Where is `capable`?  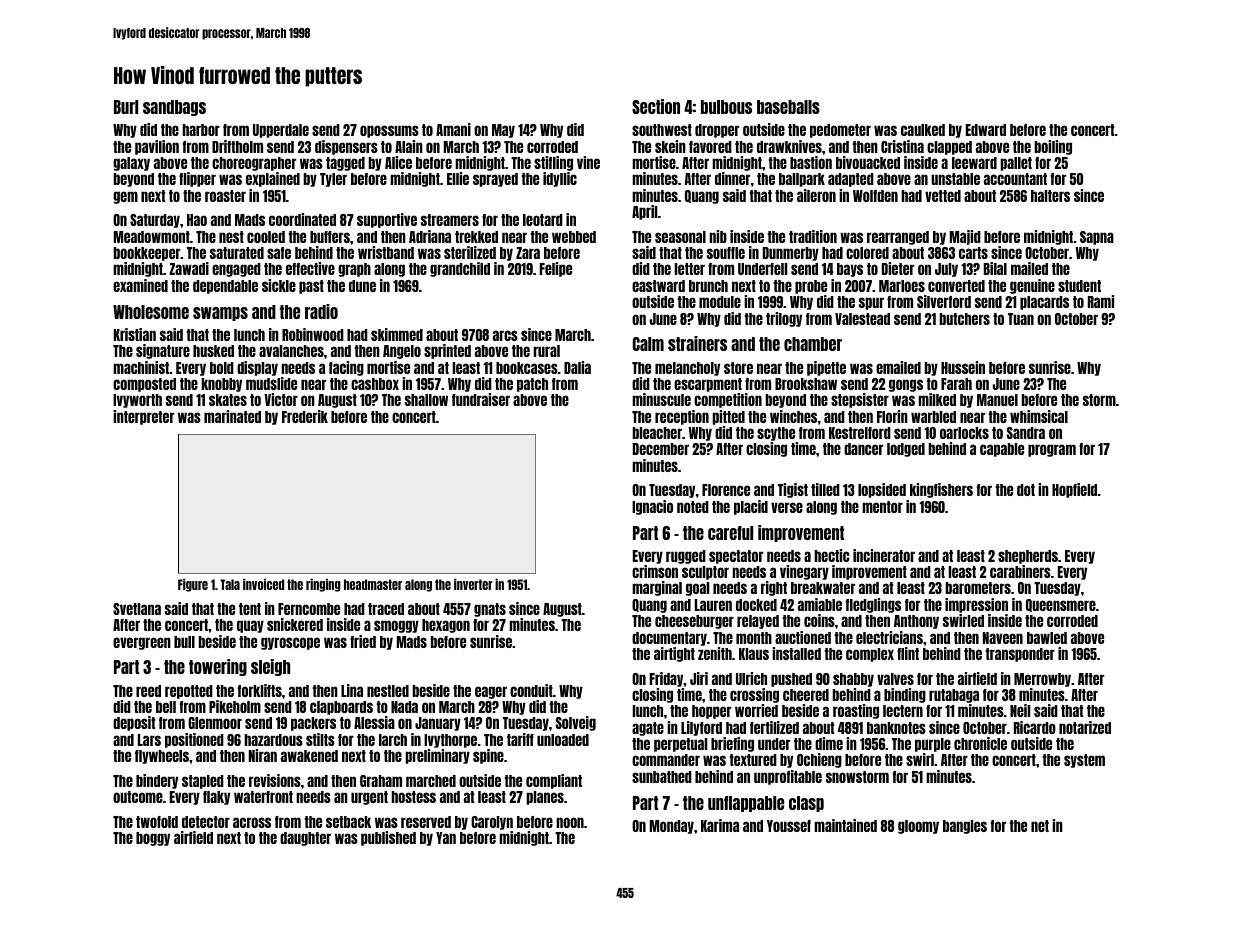
capable is located at coordinates (1002, 450).
